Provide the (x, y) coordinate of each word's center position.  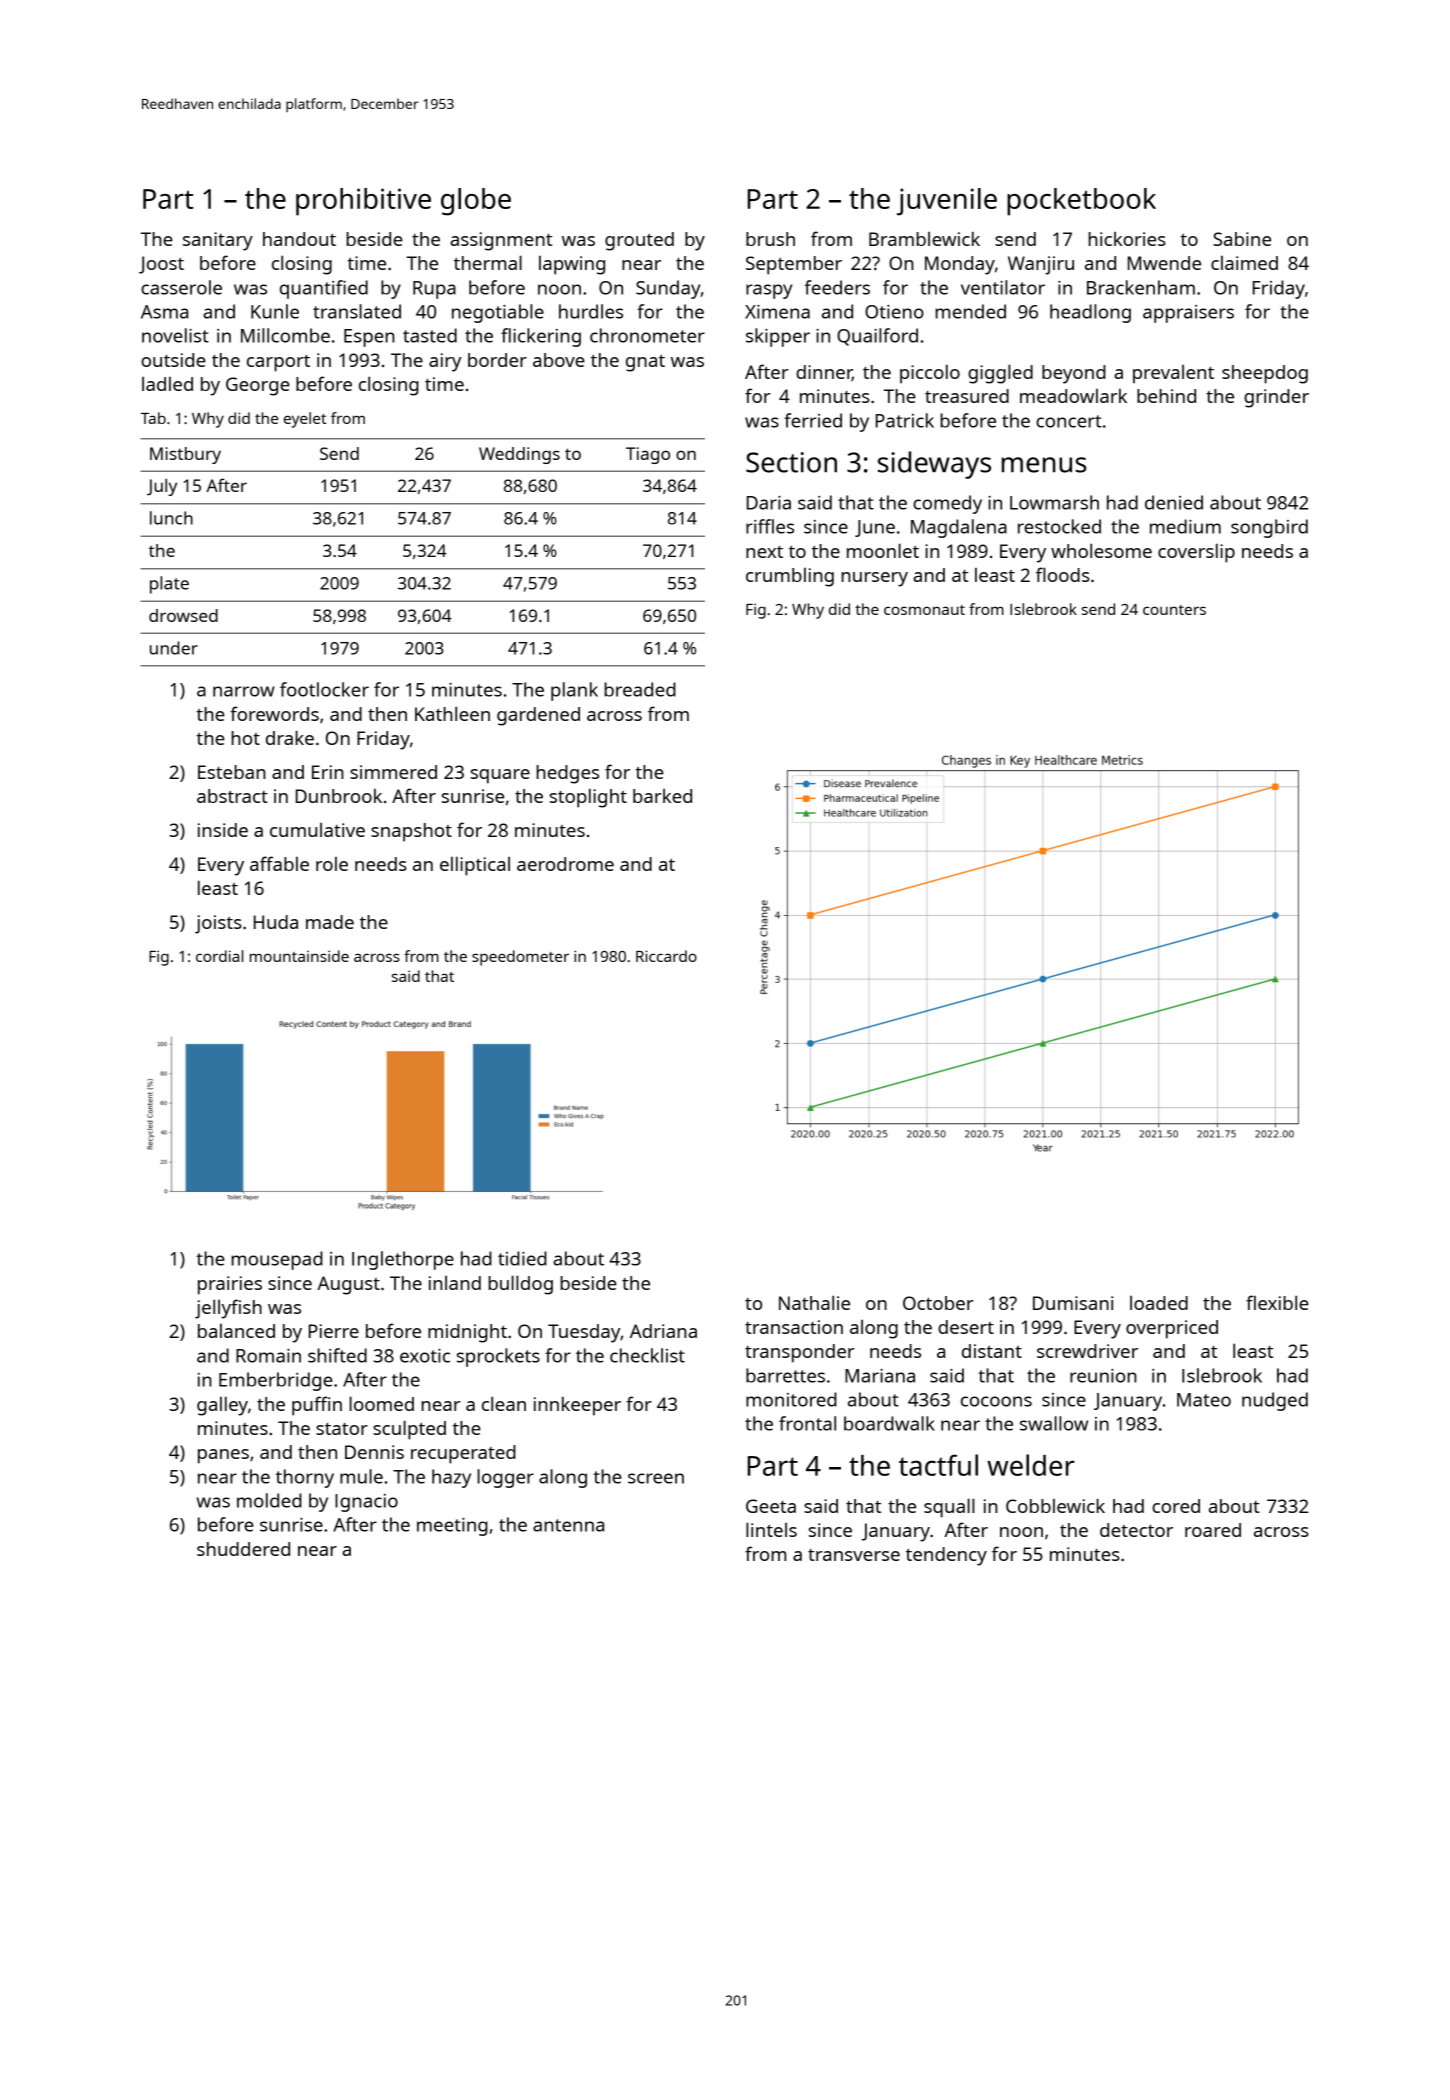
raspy (769, 291)
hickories (1127, 239)
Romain (268, 1356)
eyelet (305, 420)
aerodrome (565, 864)
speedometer (520, 958)
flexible (1277, 1302)
